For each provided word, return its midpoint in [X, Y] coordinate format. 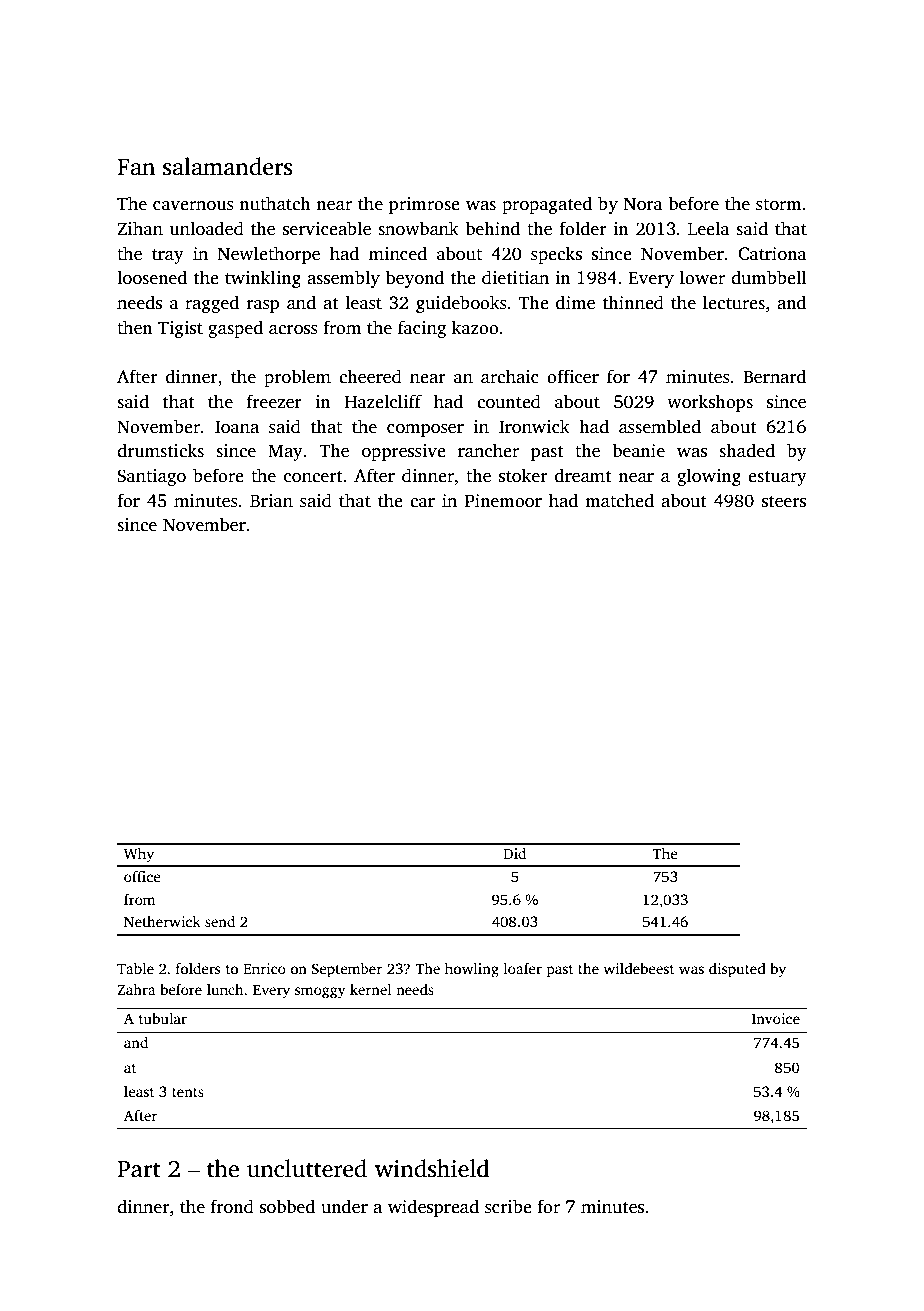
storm [779, 205]
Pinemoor [503, 501]
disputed [737, 970]
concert [313, 477]
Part [138, 1169]
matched [619, 500]
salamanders [227, 166]
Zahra [136, 989]
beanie [638, 450]
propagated [547, 205]
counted [509, 401]
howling [472, 970]
